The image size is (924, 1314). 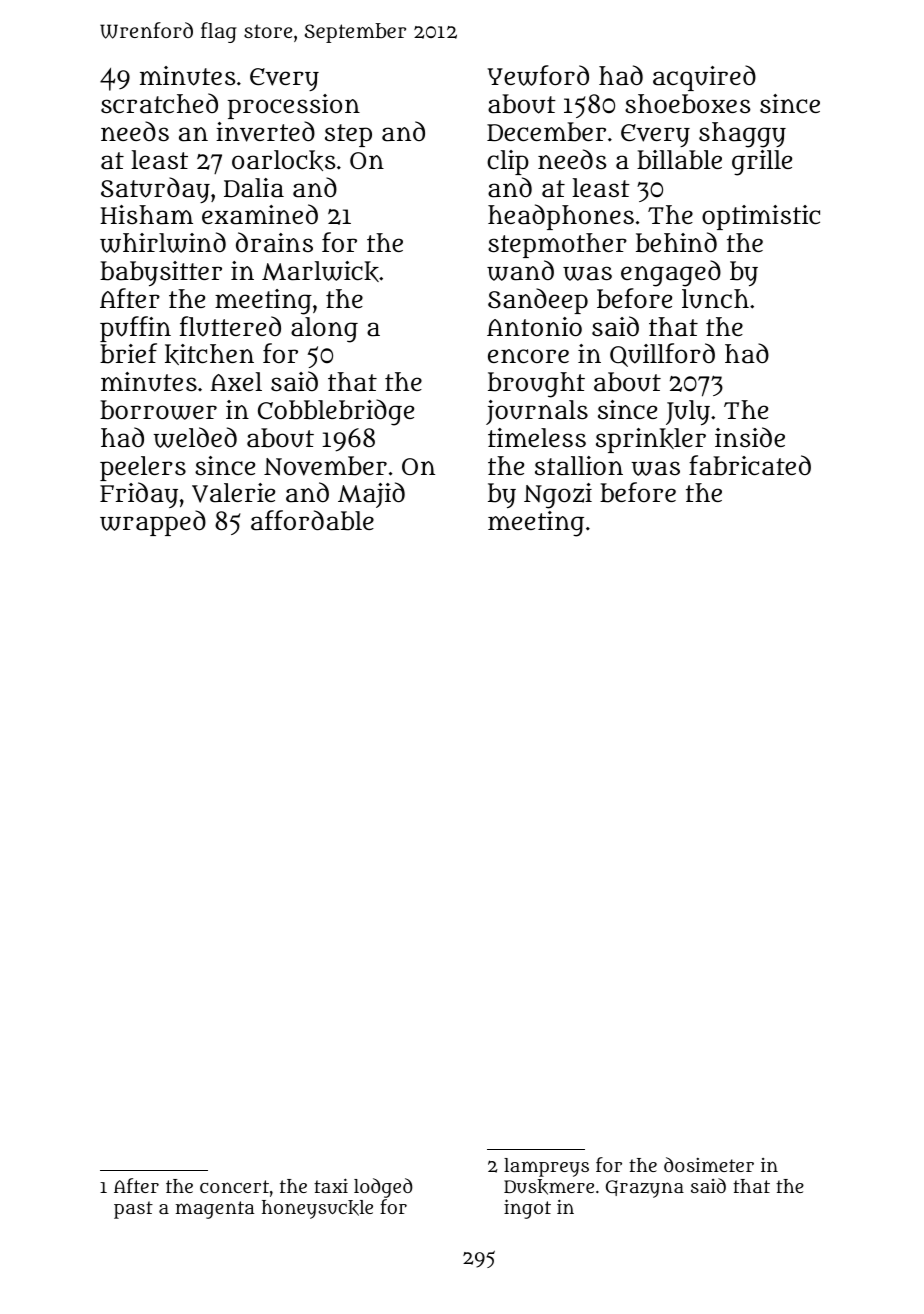 What do you see at coordinates (133, 1210) in the screenshot?
I see `past` at bounding box center [133, 1210].
